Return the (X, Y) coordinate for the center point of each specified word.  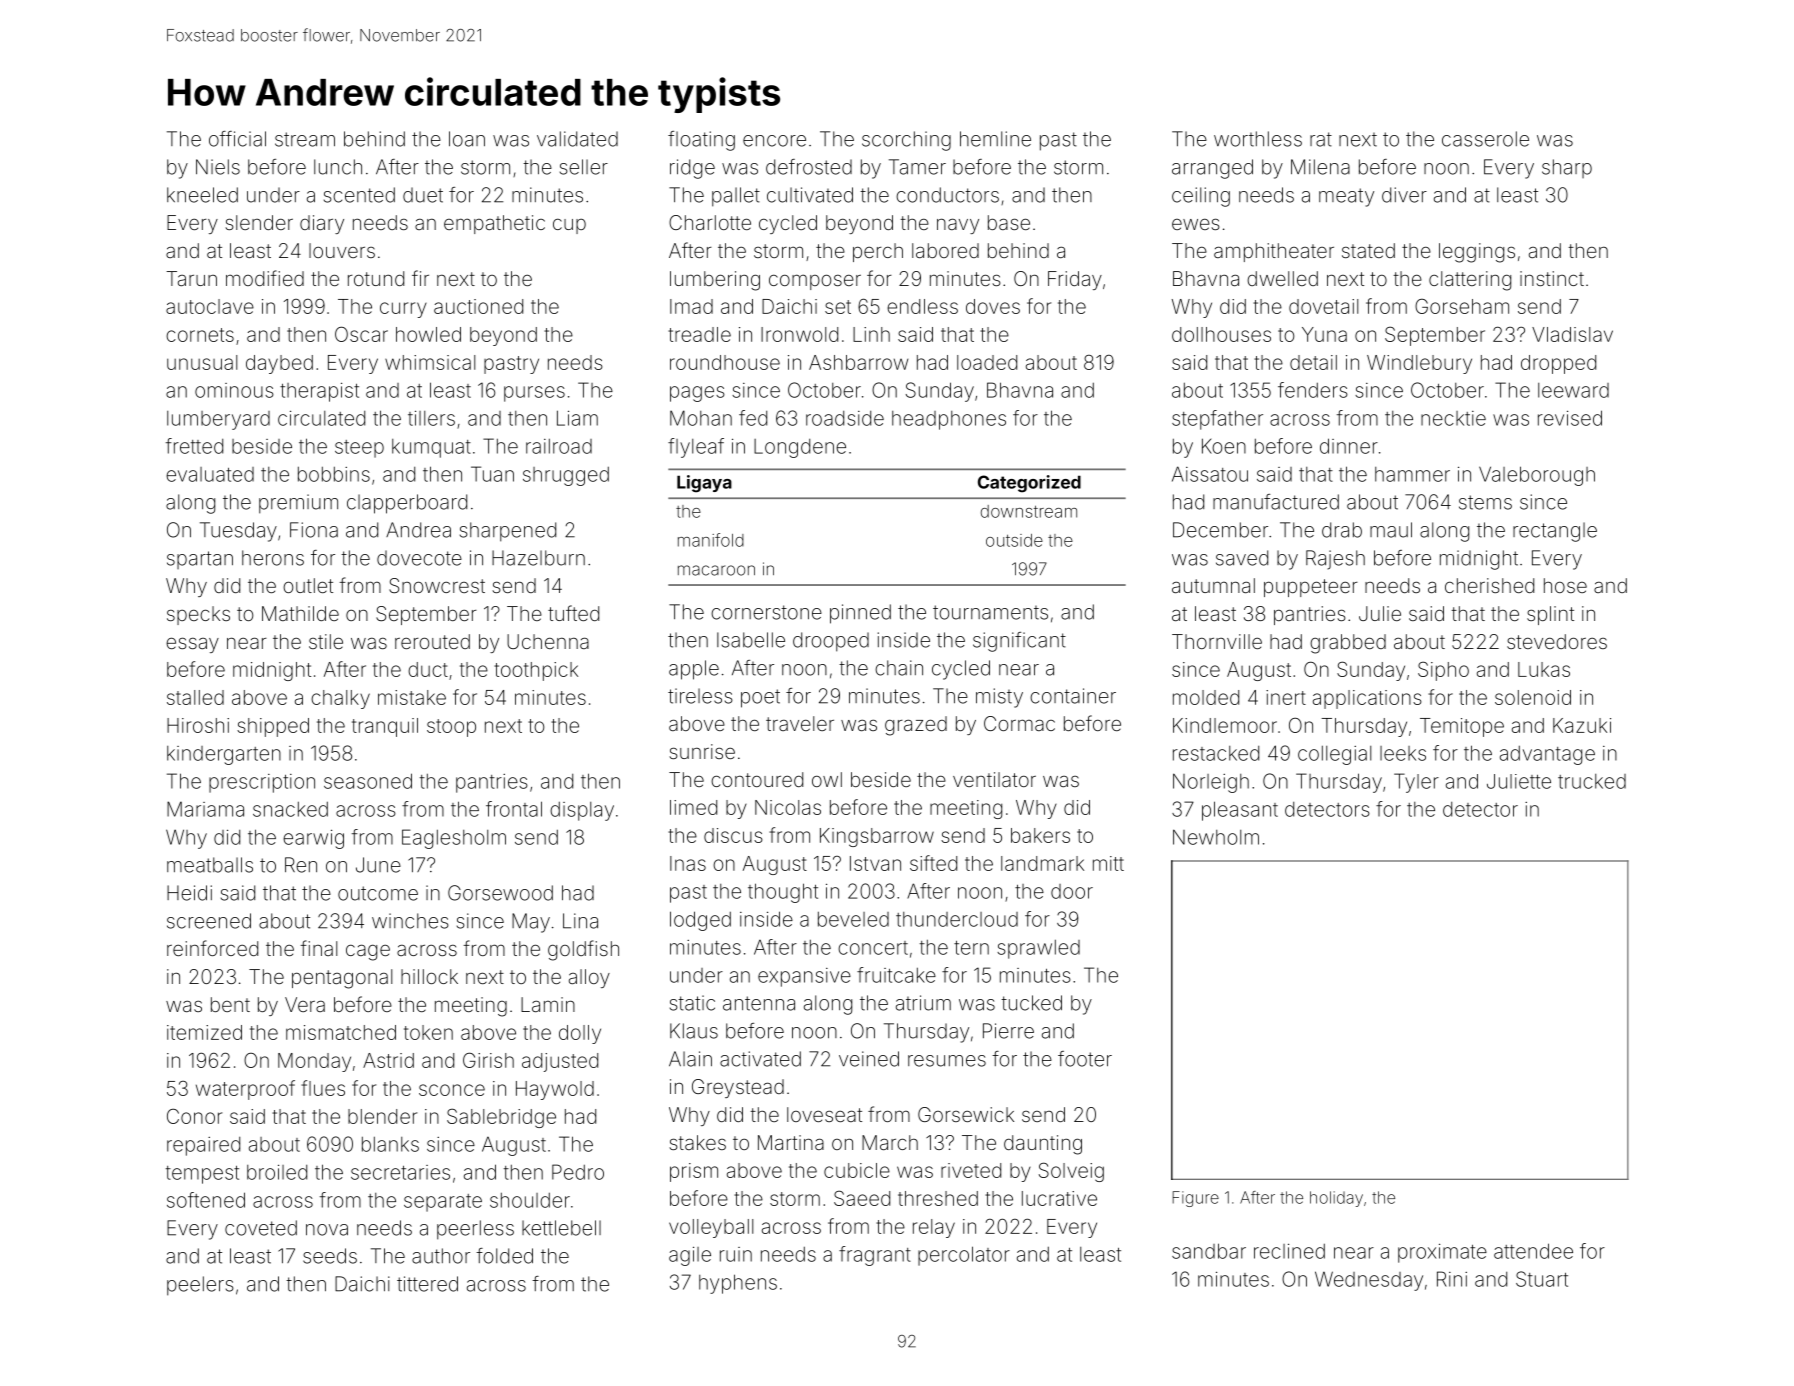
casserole (1485, 139)
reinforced (212, 948)
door (1072, 891)
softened (206, 1200)
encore (774, 141)
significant (1019, 642)
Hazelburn (538, 558)
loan (467, 139)
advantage (1547, 755)
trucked (1592, 781)
